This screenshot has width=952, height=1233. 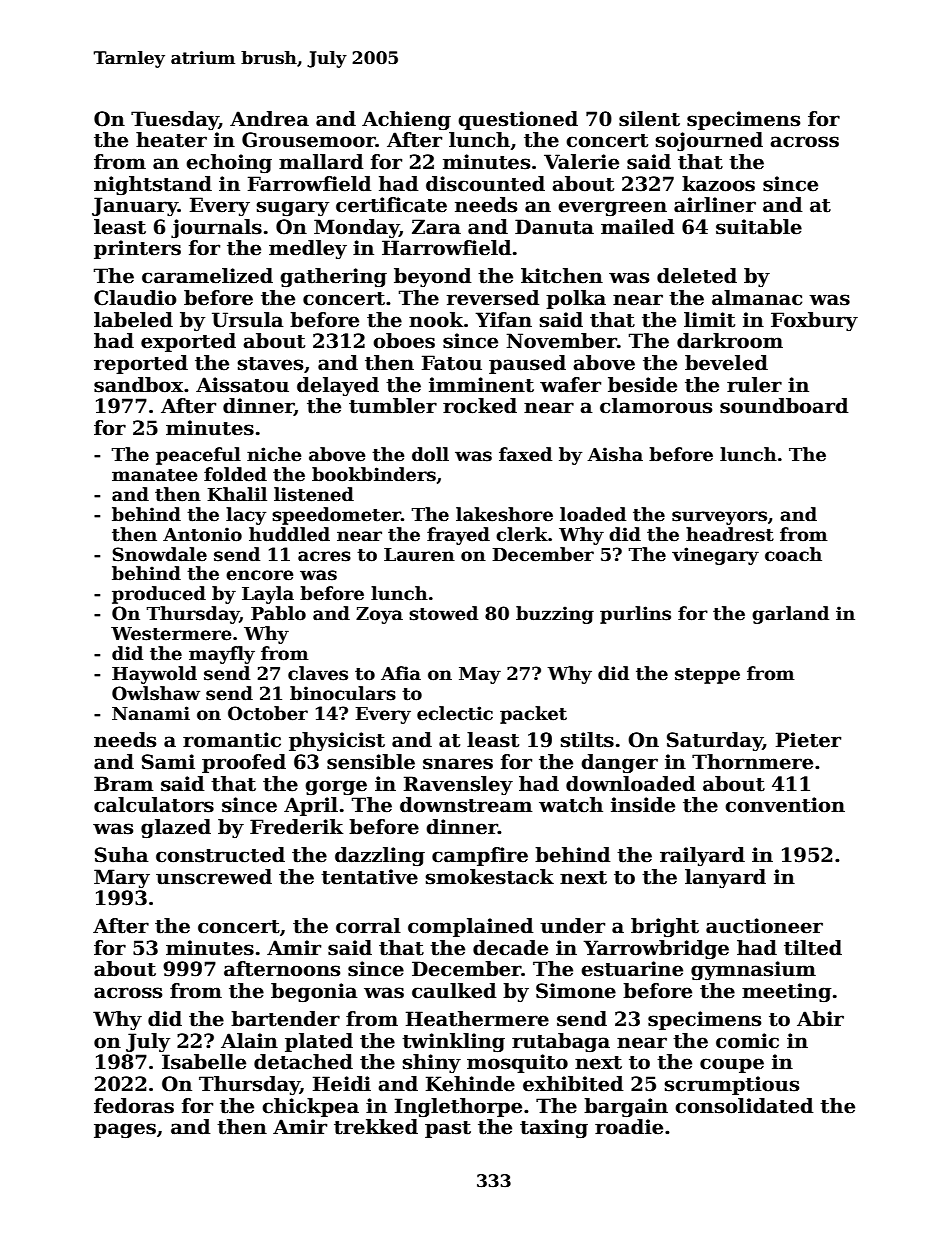 What do you see at coordinates (154, 475) in the screenshot?
I see `manatee` at bounding box center [154, 475].
